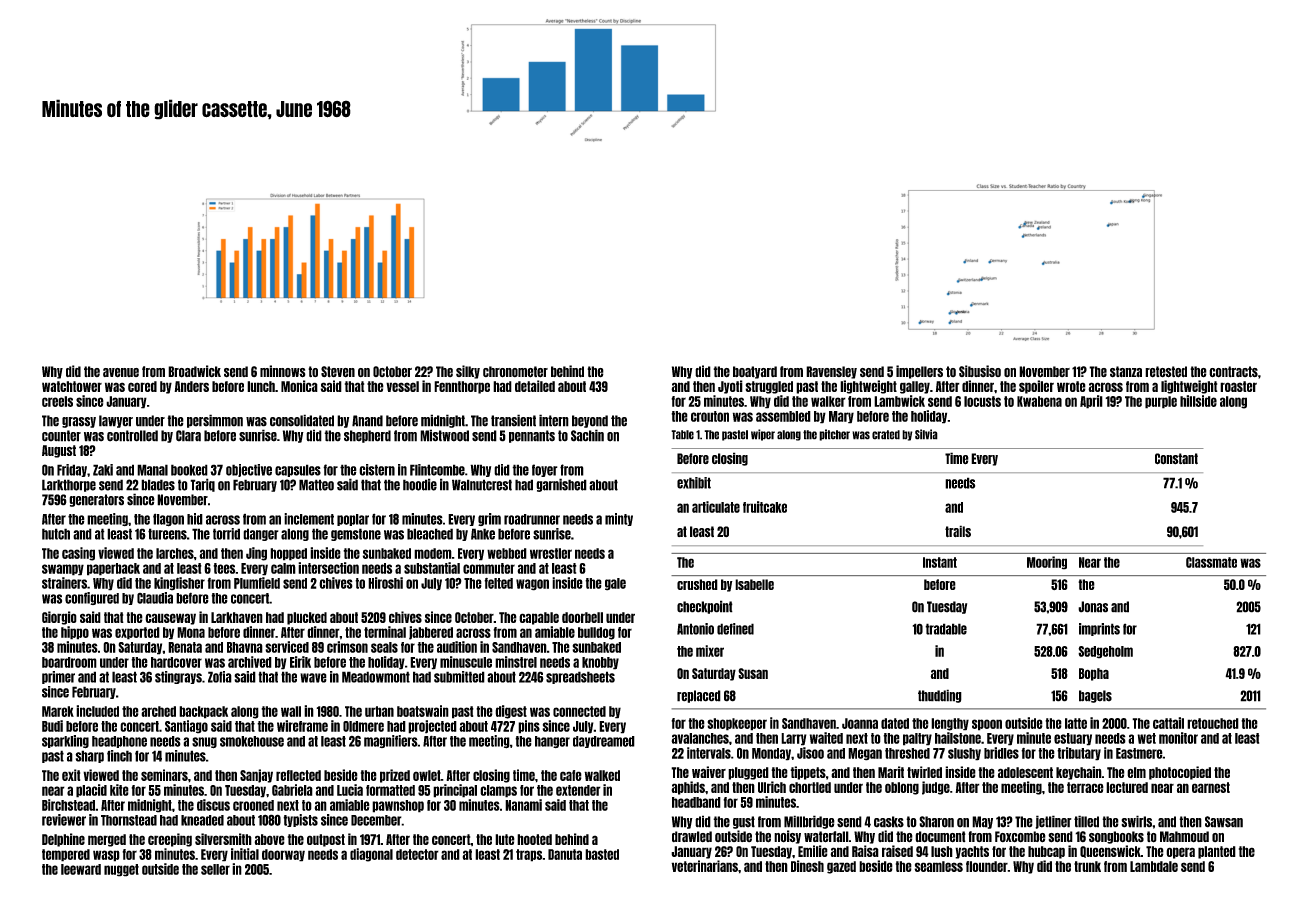 The height and width of the screenshot is (924, 1308). I want to click on pins, so click(529, 727).
